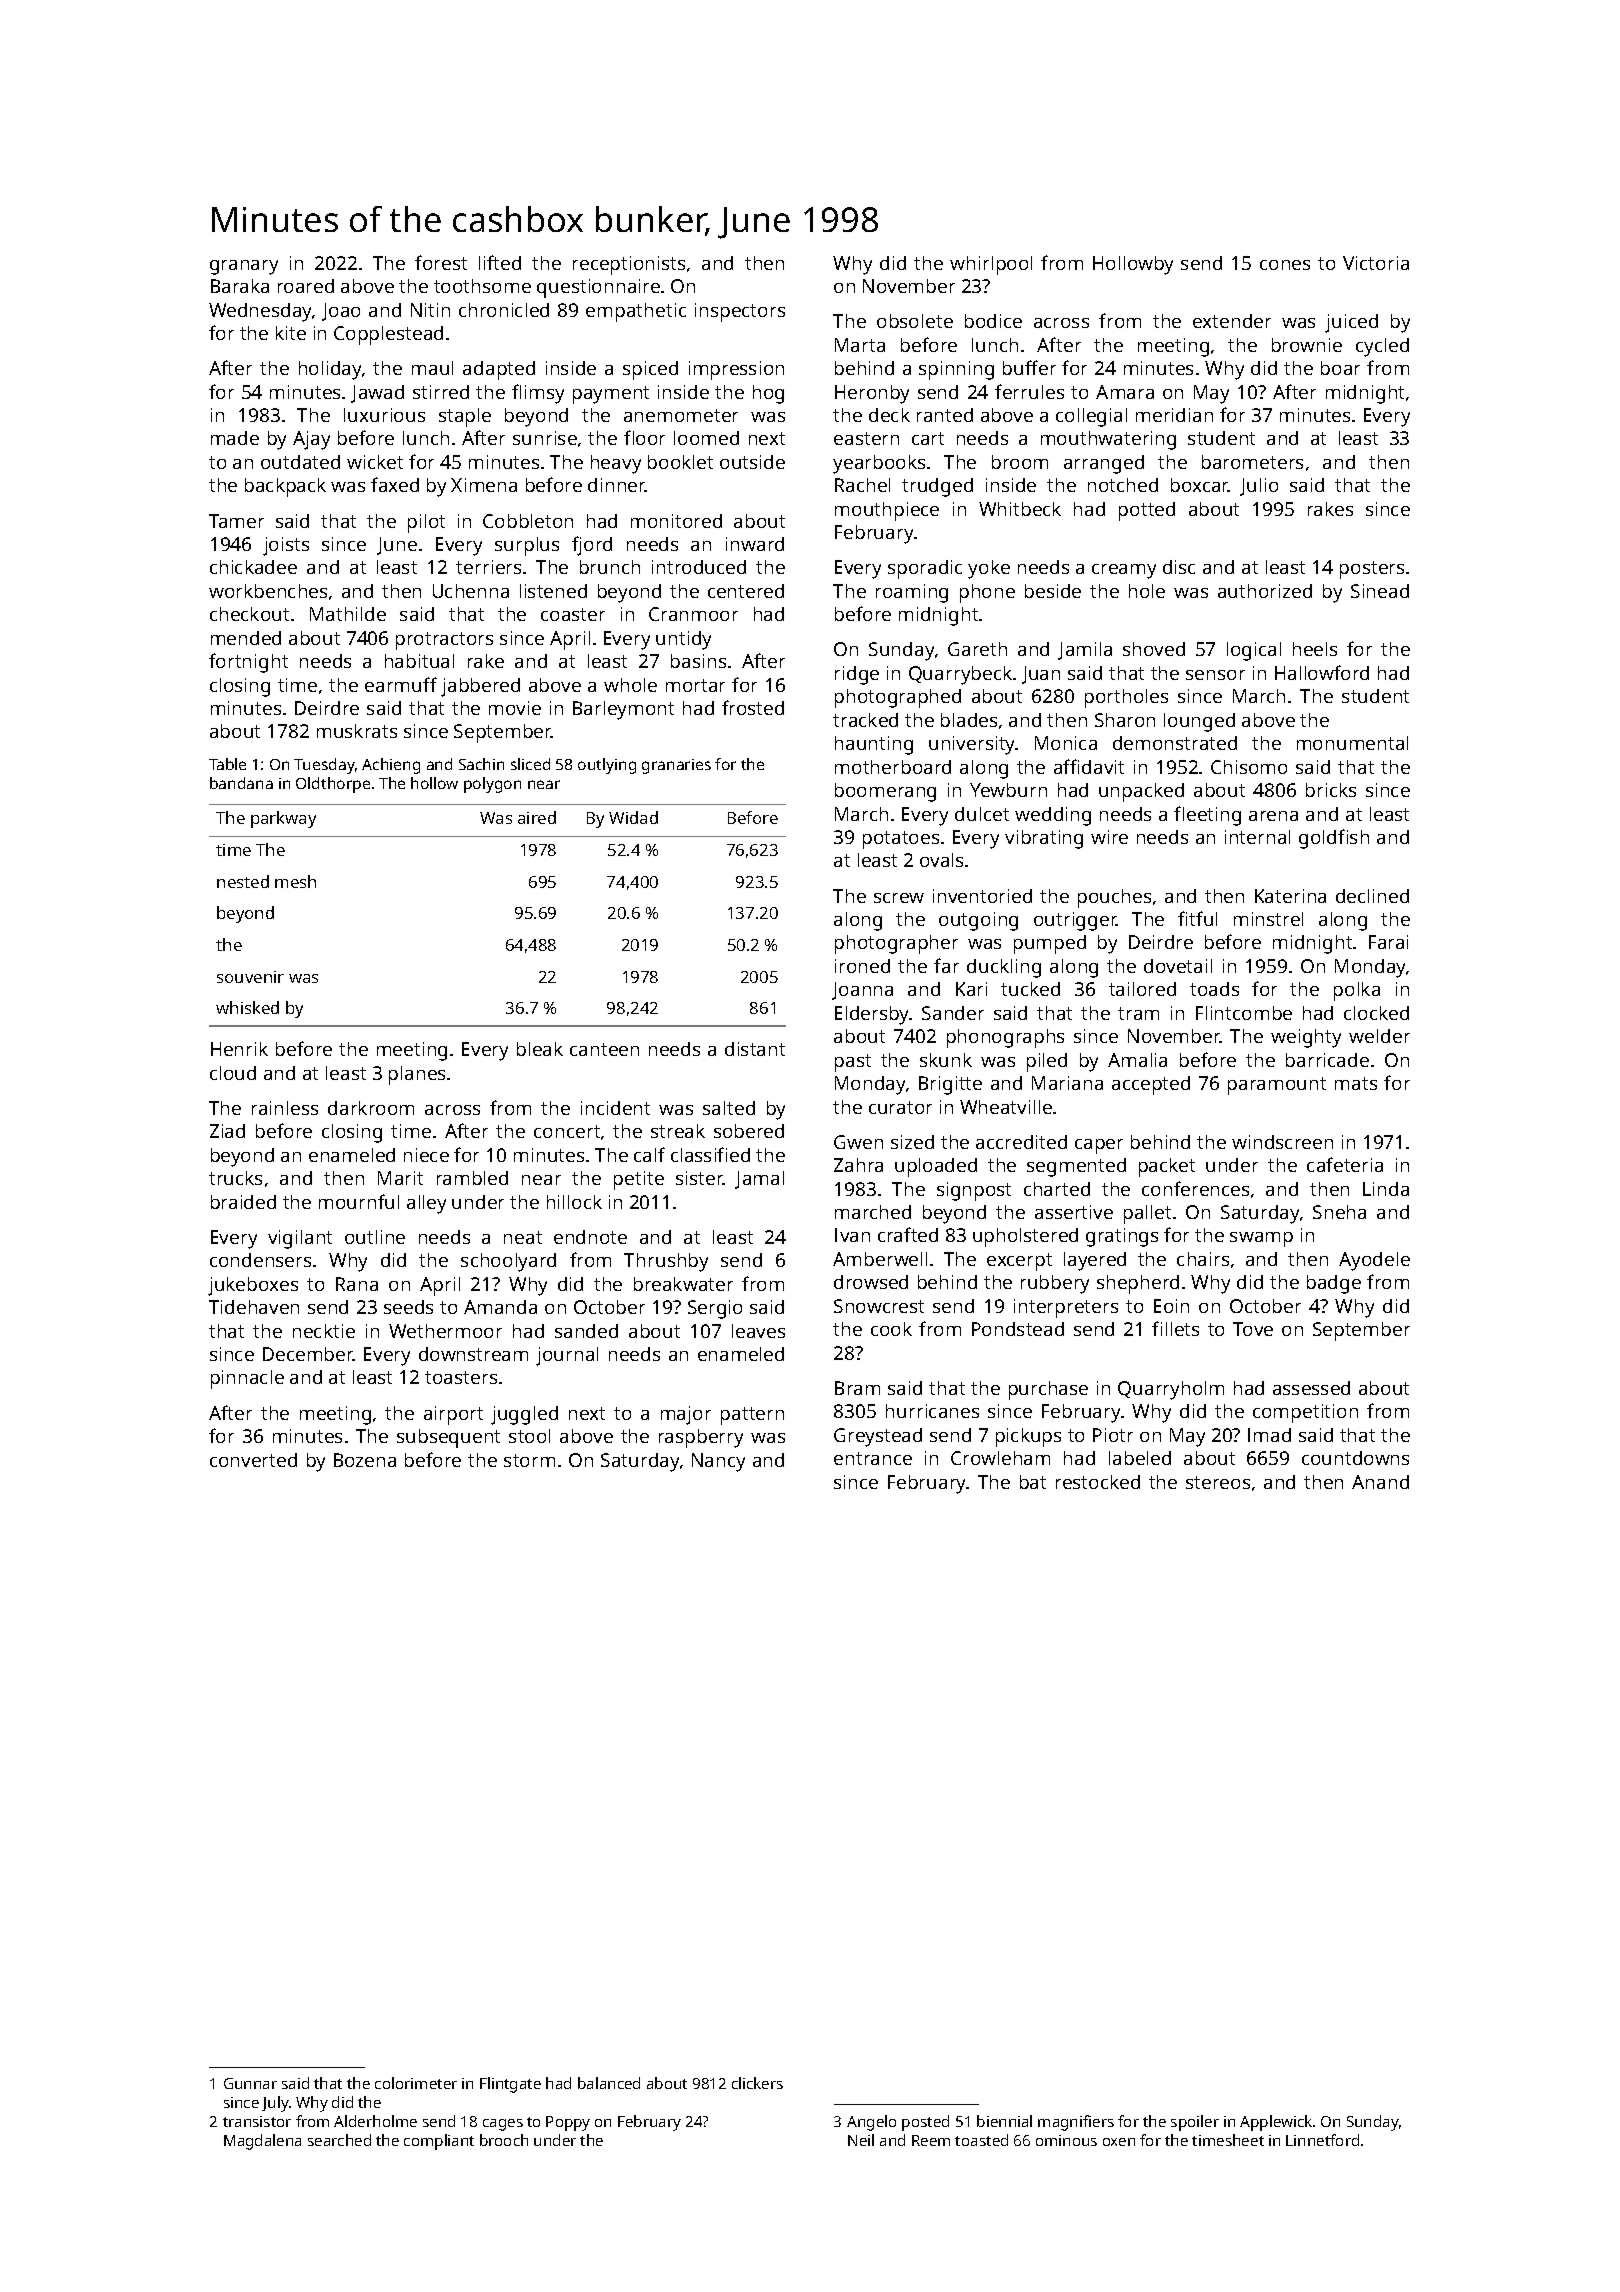 This image has height=2292, width=1620. Describe the element at coordinates (1374, 1261) in the image. I see `Ayodele` at that location.
